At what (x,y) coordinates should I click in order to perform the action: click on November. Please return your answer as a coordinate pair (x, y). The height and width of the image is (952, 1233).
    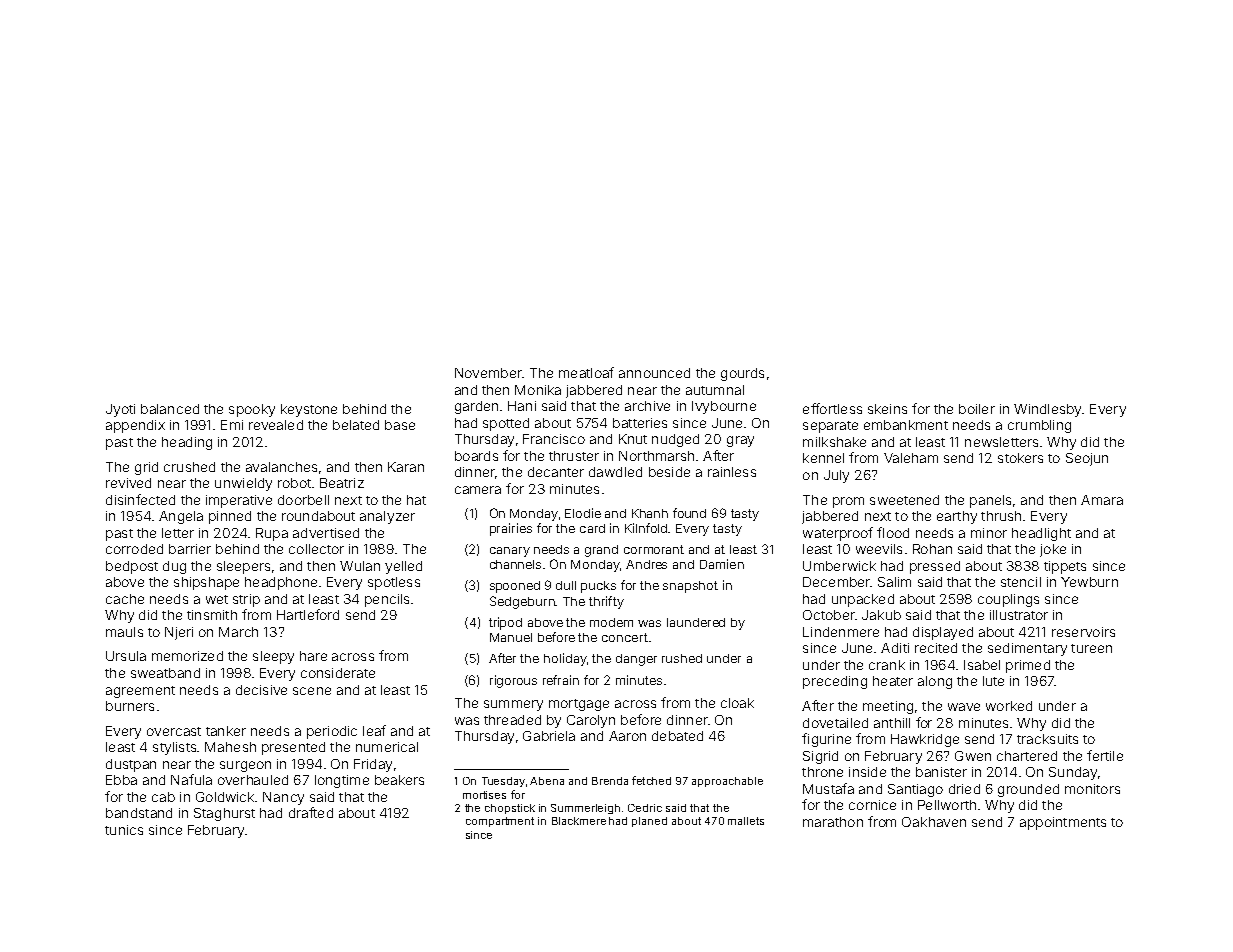
    Looking at the image, I should click on (488, 373).
